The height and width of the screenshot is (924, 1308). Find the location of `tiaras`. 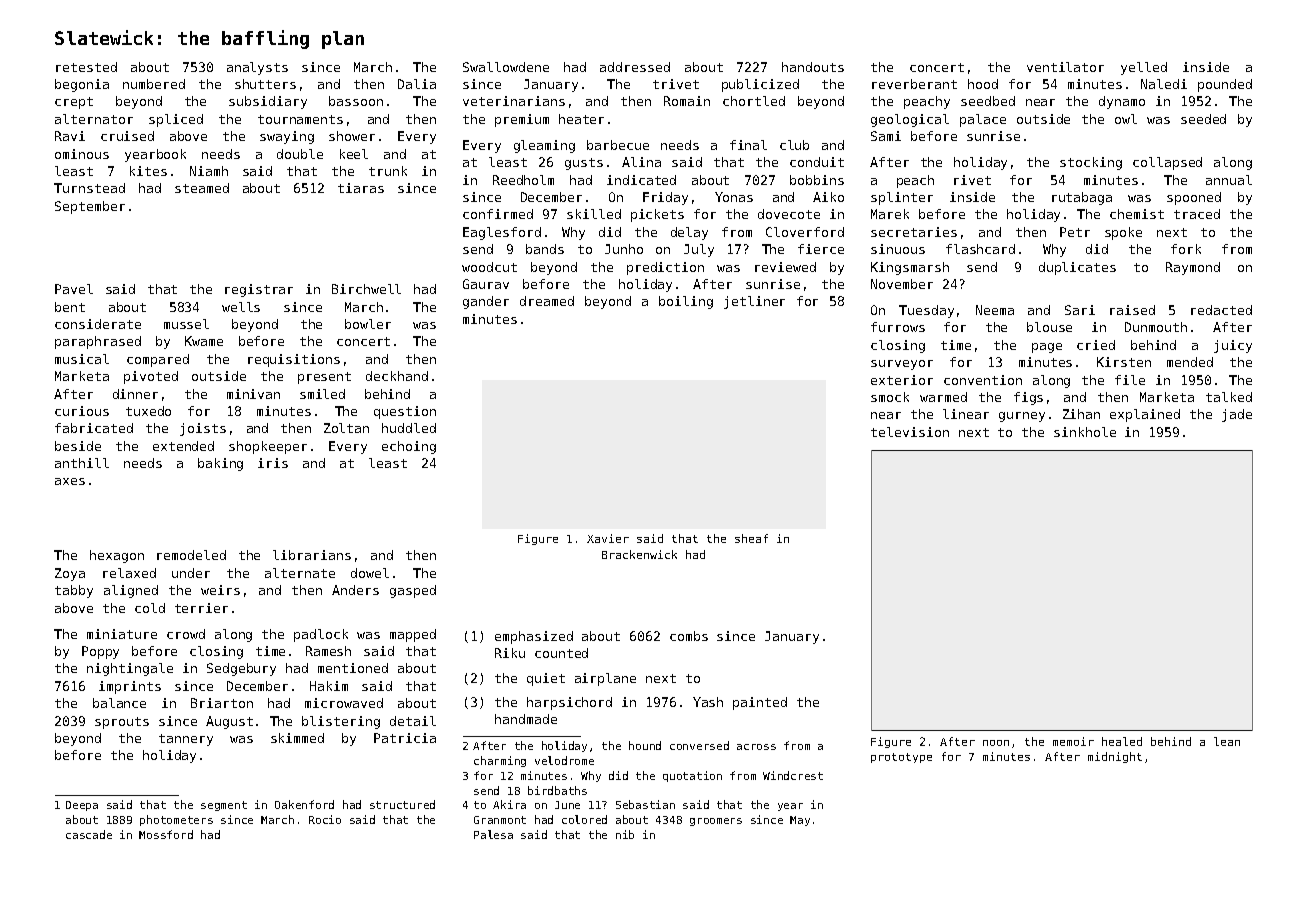

tiaras is located at coordinates (361, 188).
